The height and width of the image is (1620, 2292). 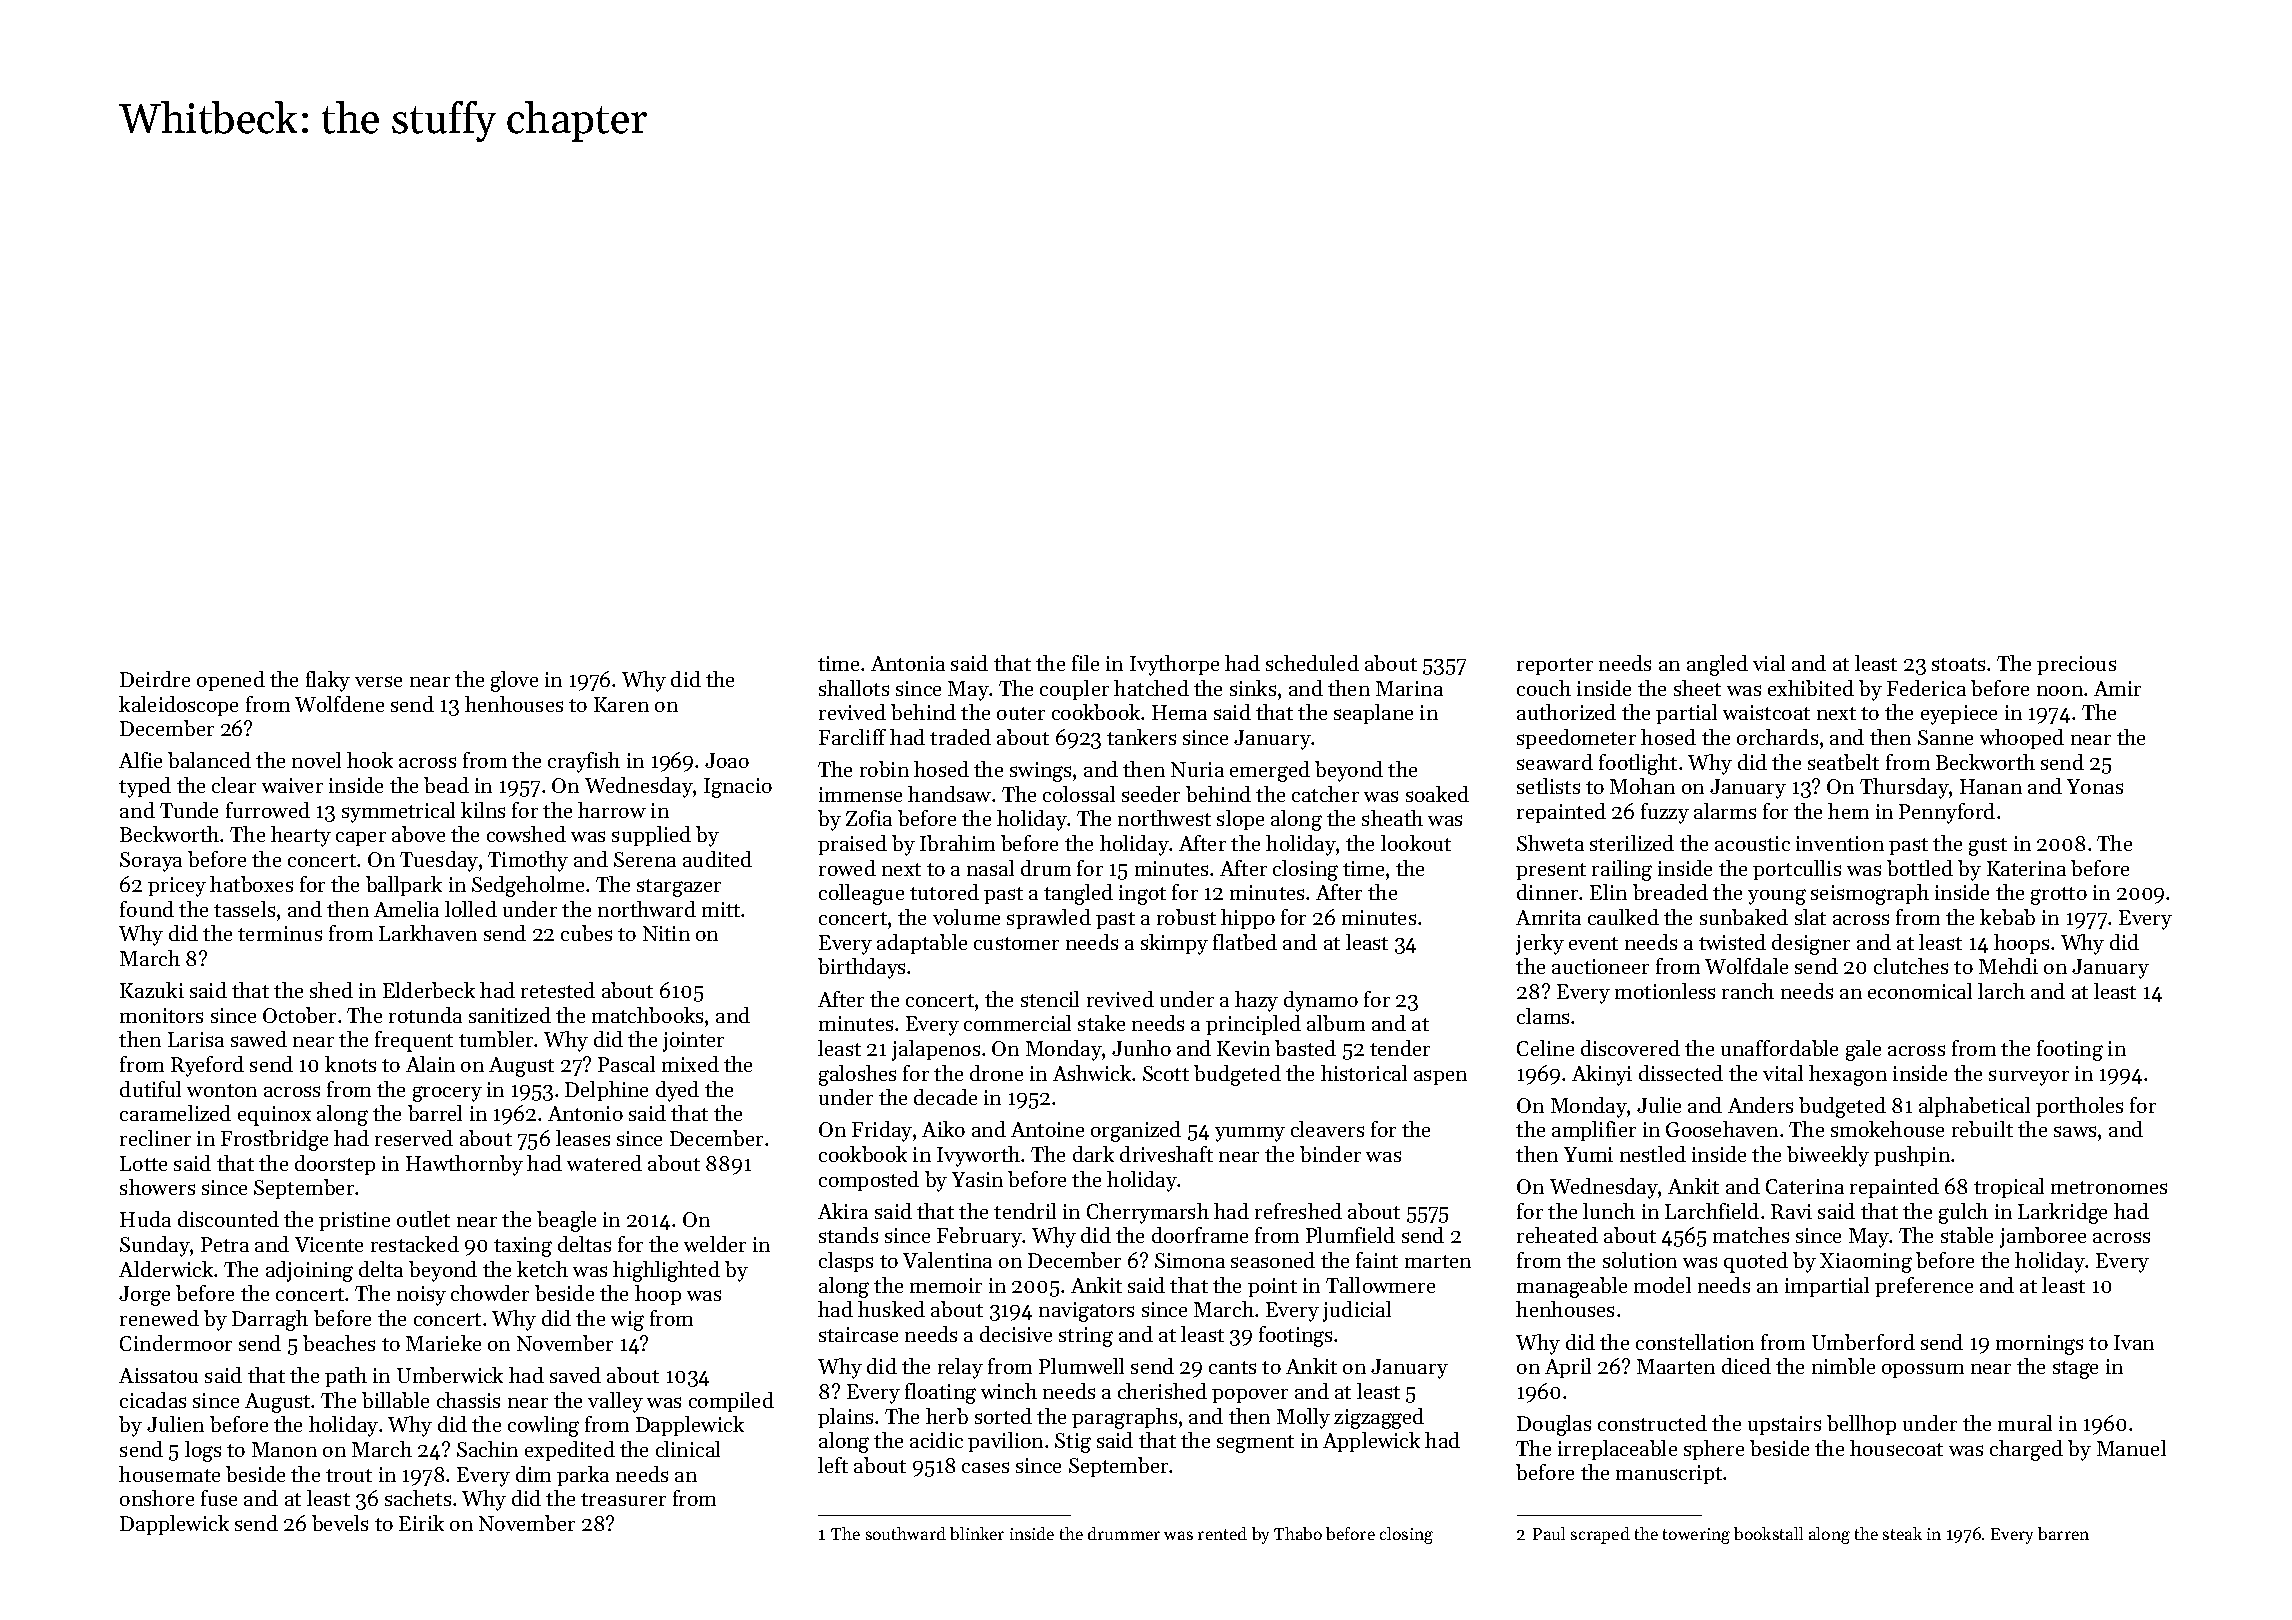 What do you see at coordinates (340, 1523) in the image?
I see `bevels` at bounding box center [340, 1523].
